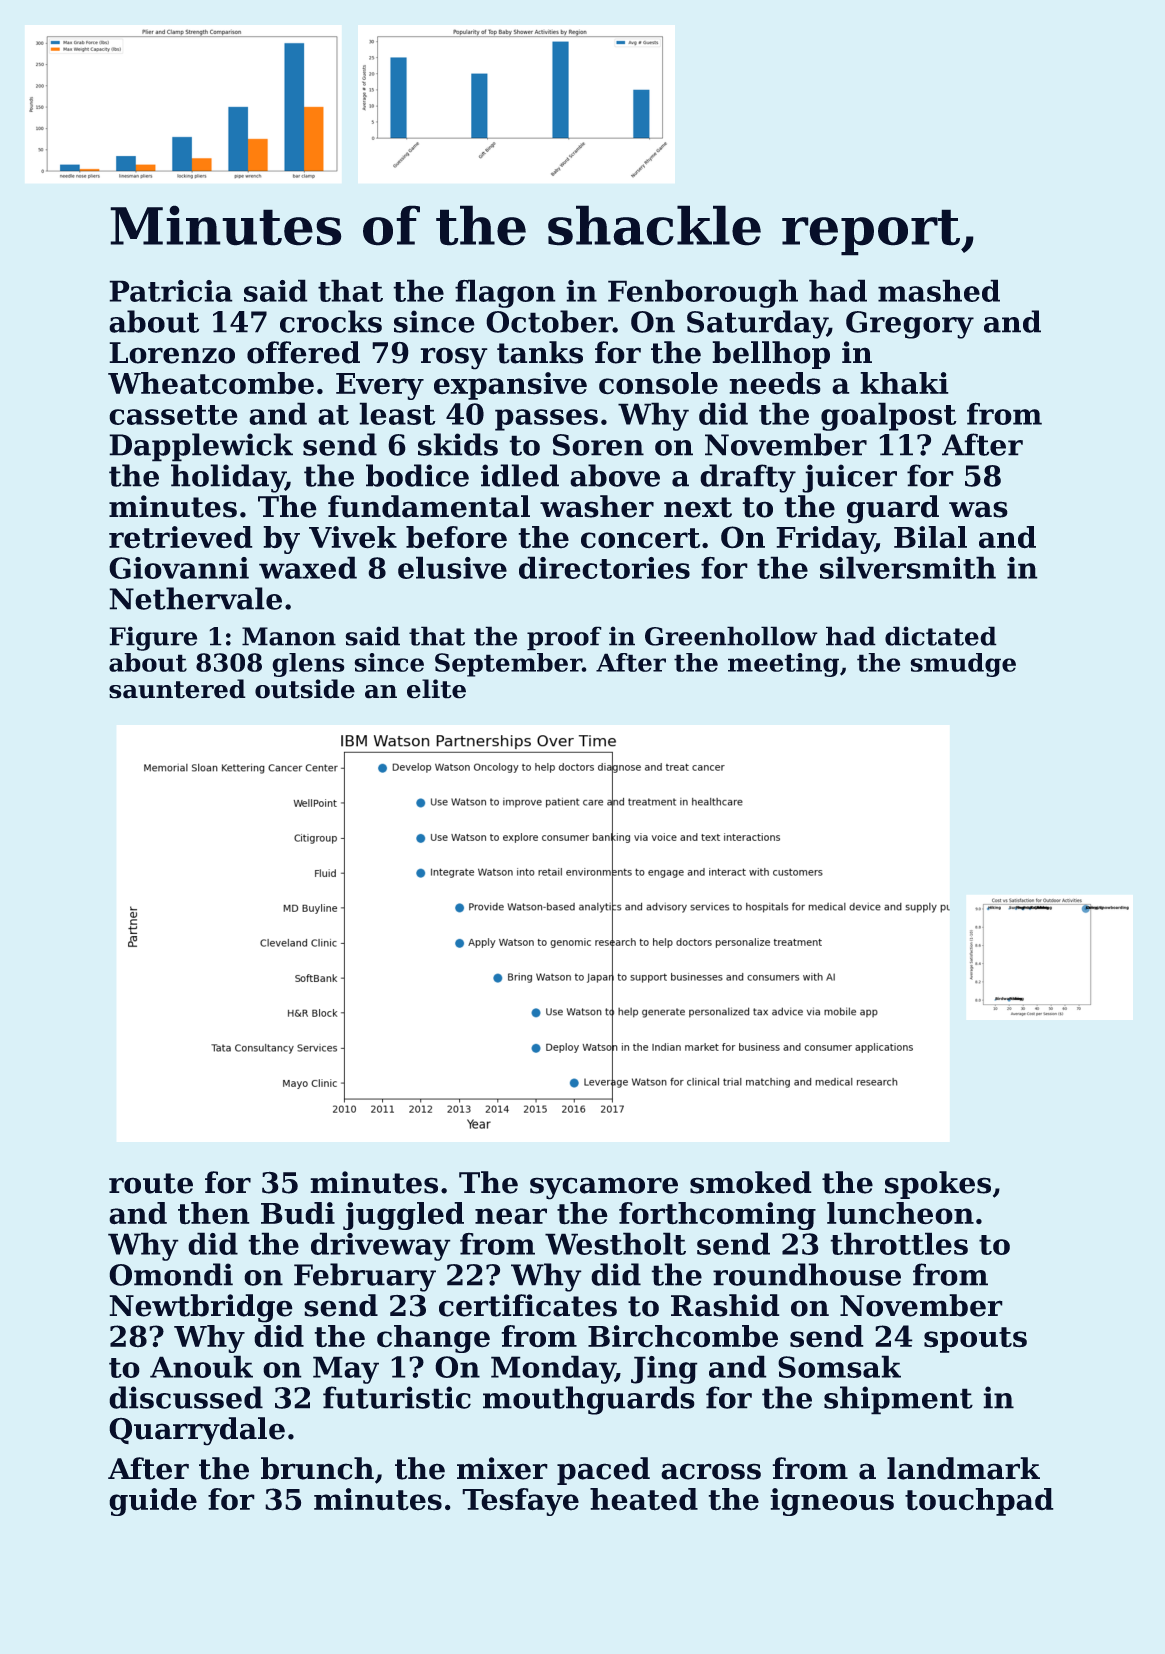 This screenshot has height=1654, width=1165. Describe the element at coordinates (305, 689) in the screenshot. I see `outside` at that location.
